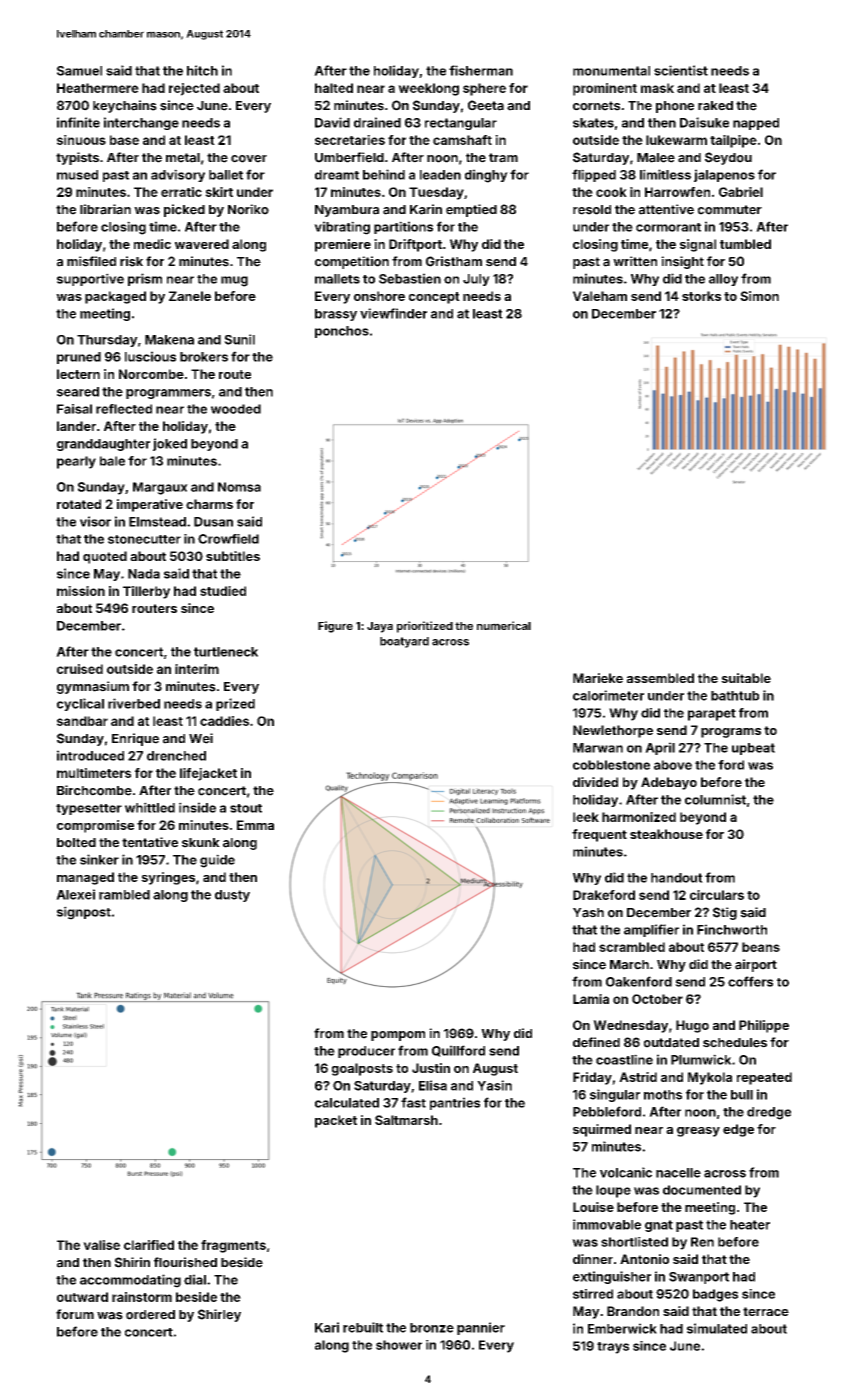  Describe the element at coordinates (681, 70) in the image. I see `scientist` at that location.
